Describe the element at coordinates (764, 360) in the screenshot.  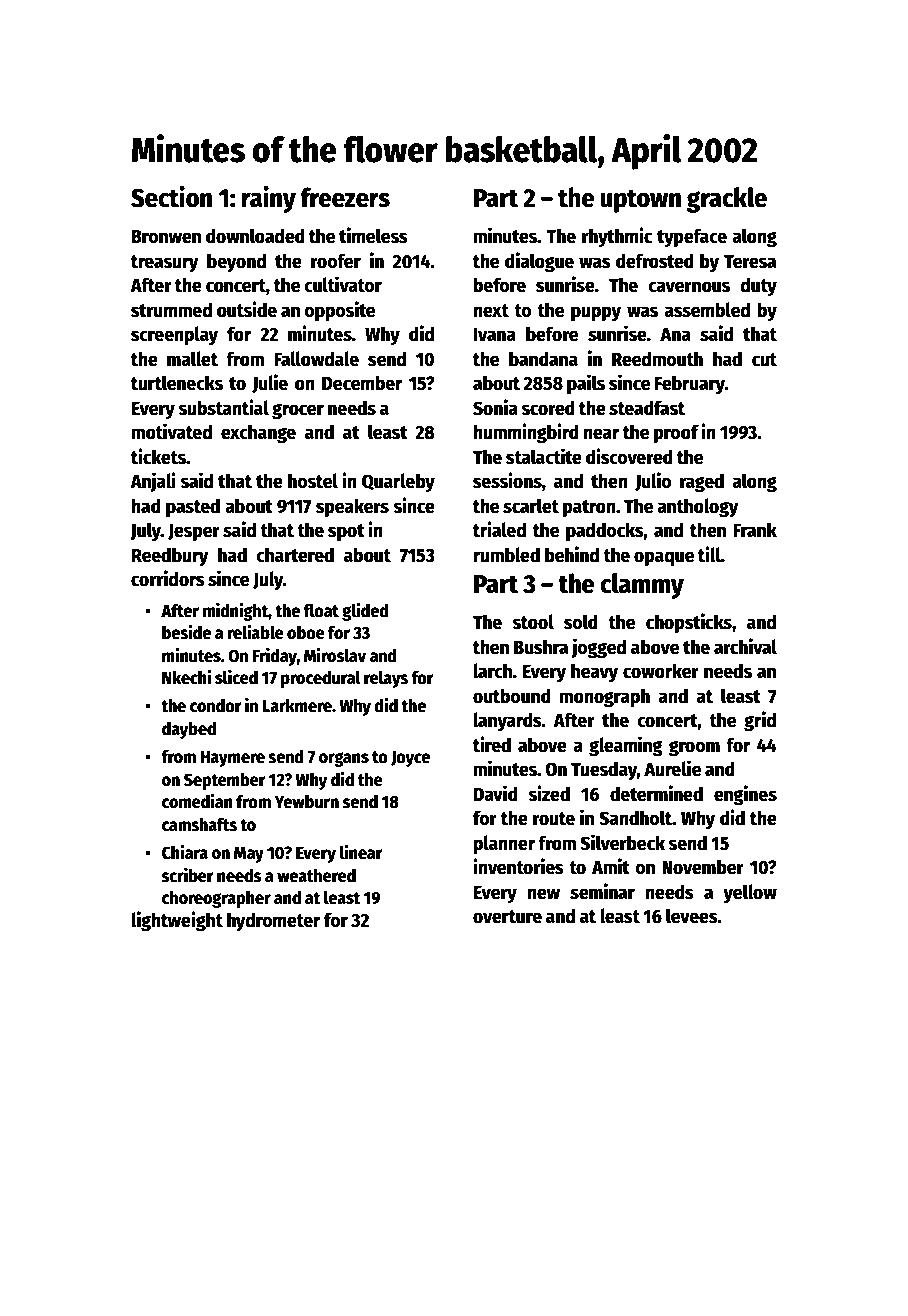
I see `cut` at that location.
